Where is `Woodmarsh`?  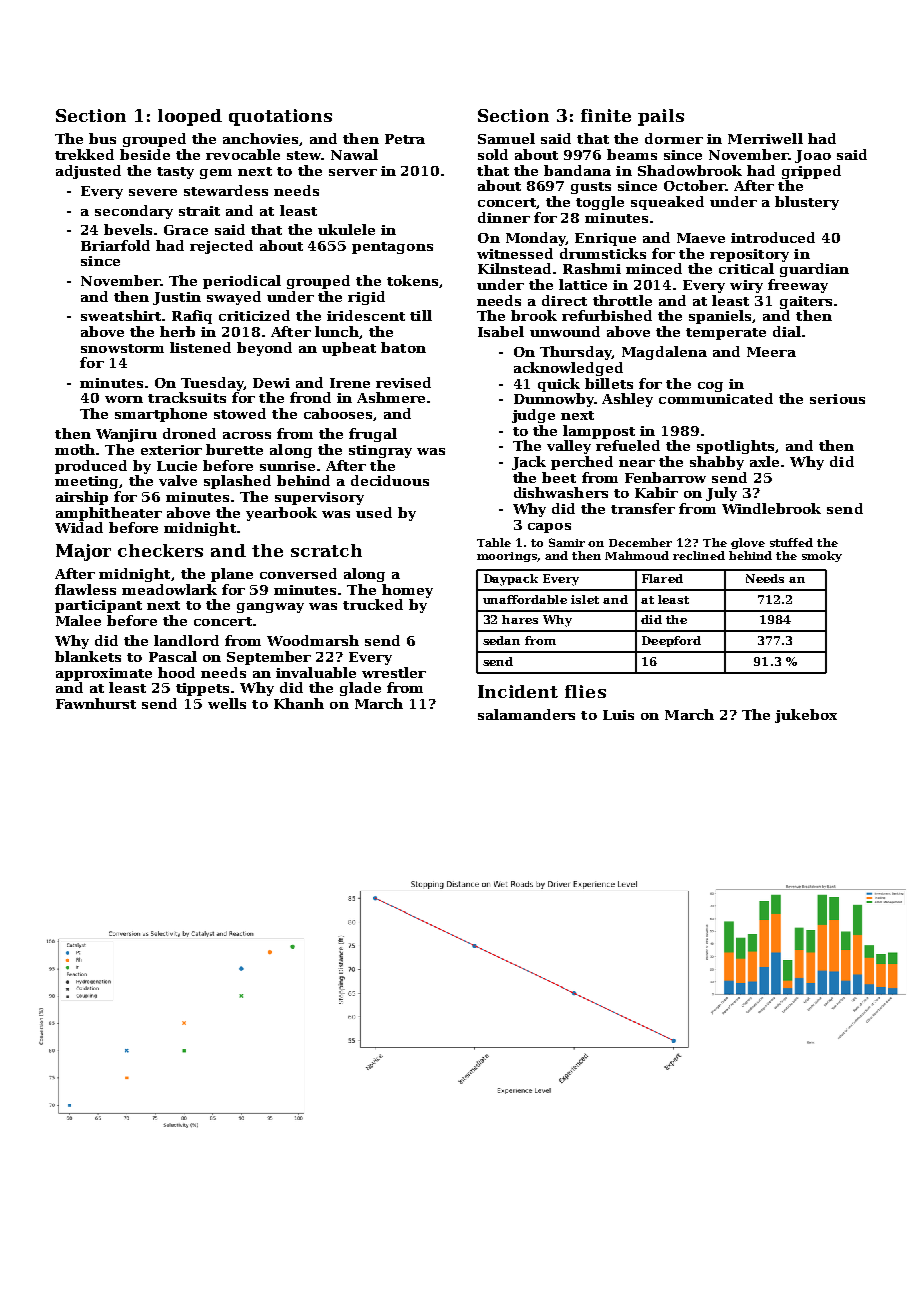 Woodmarsh is located at coordinates (313, 640).
